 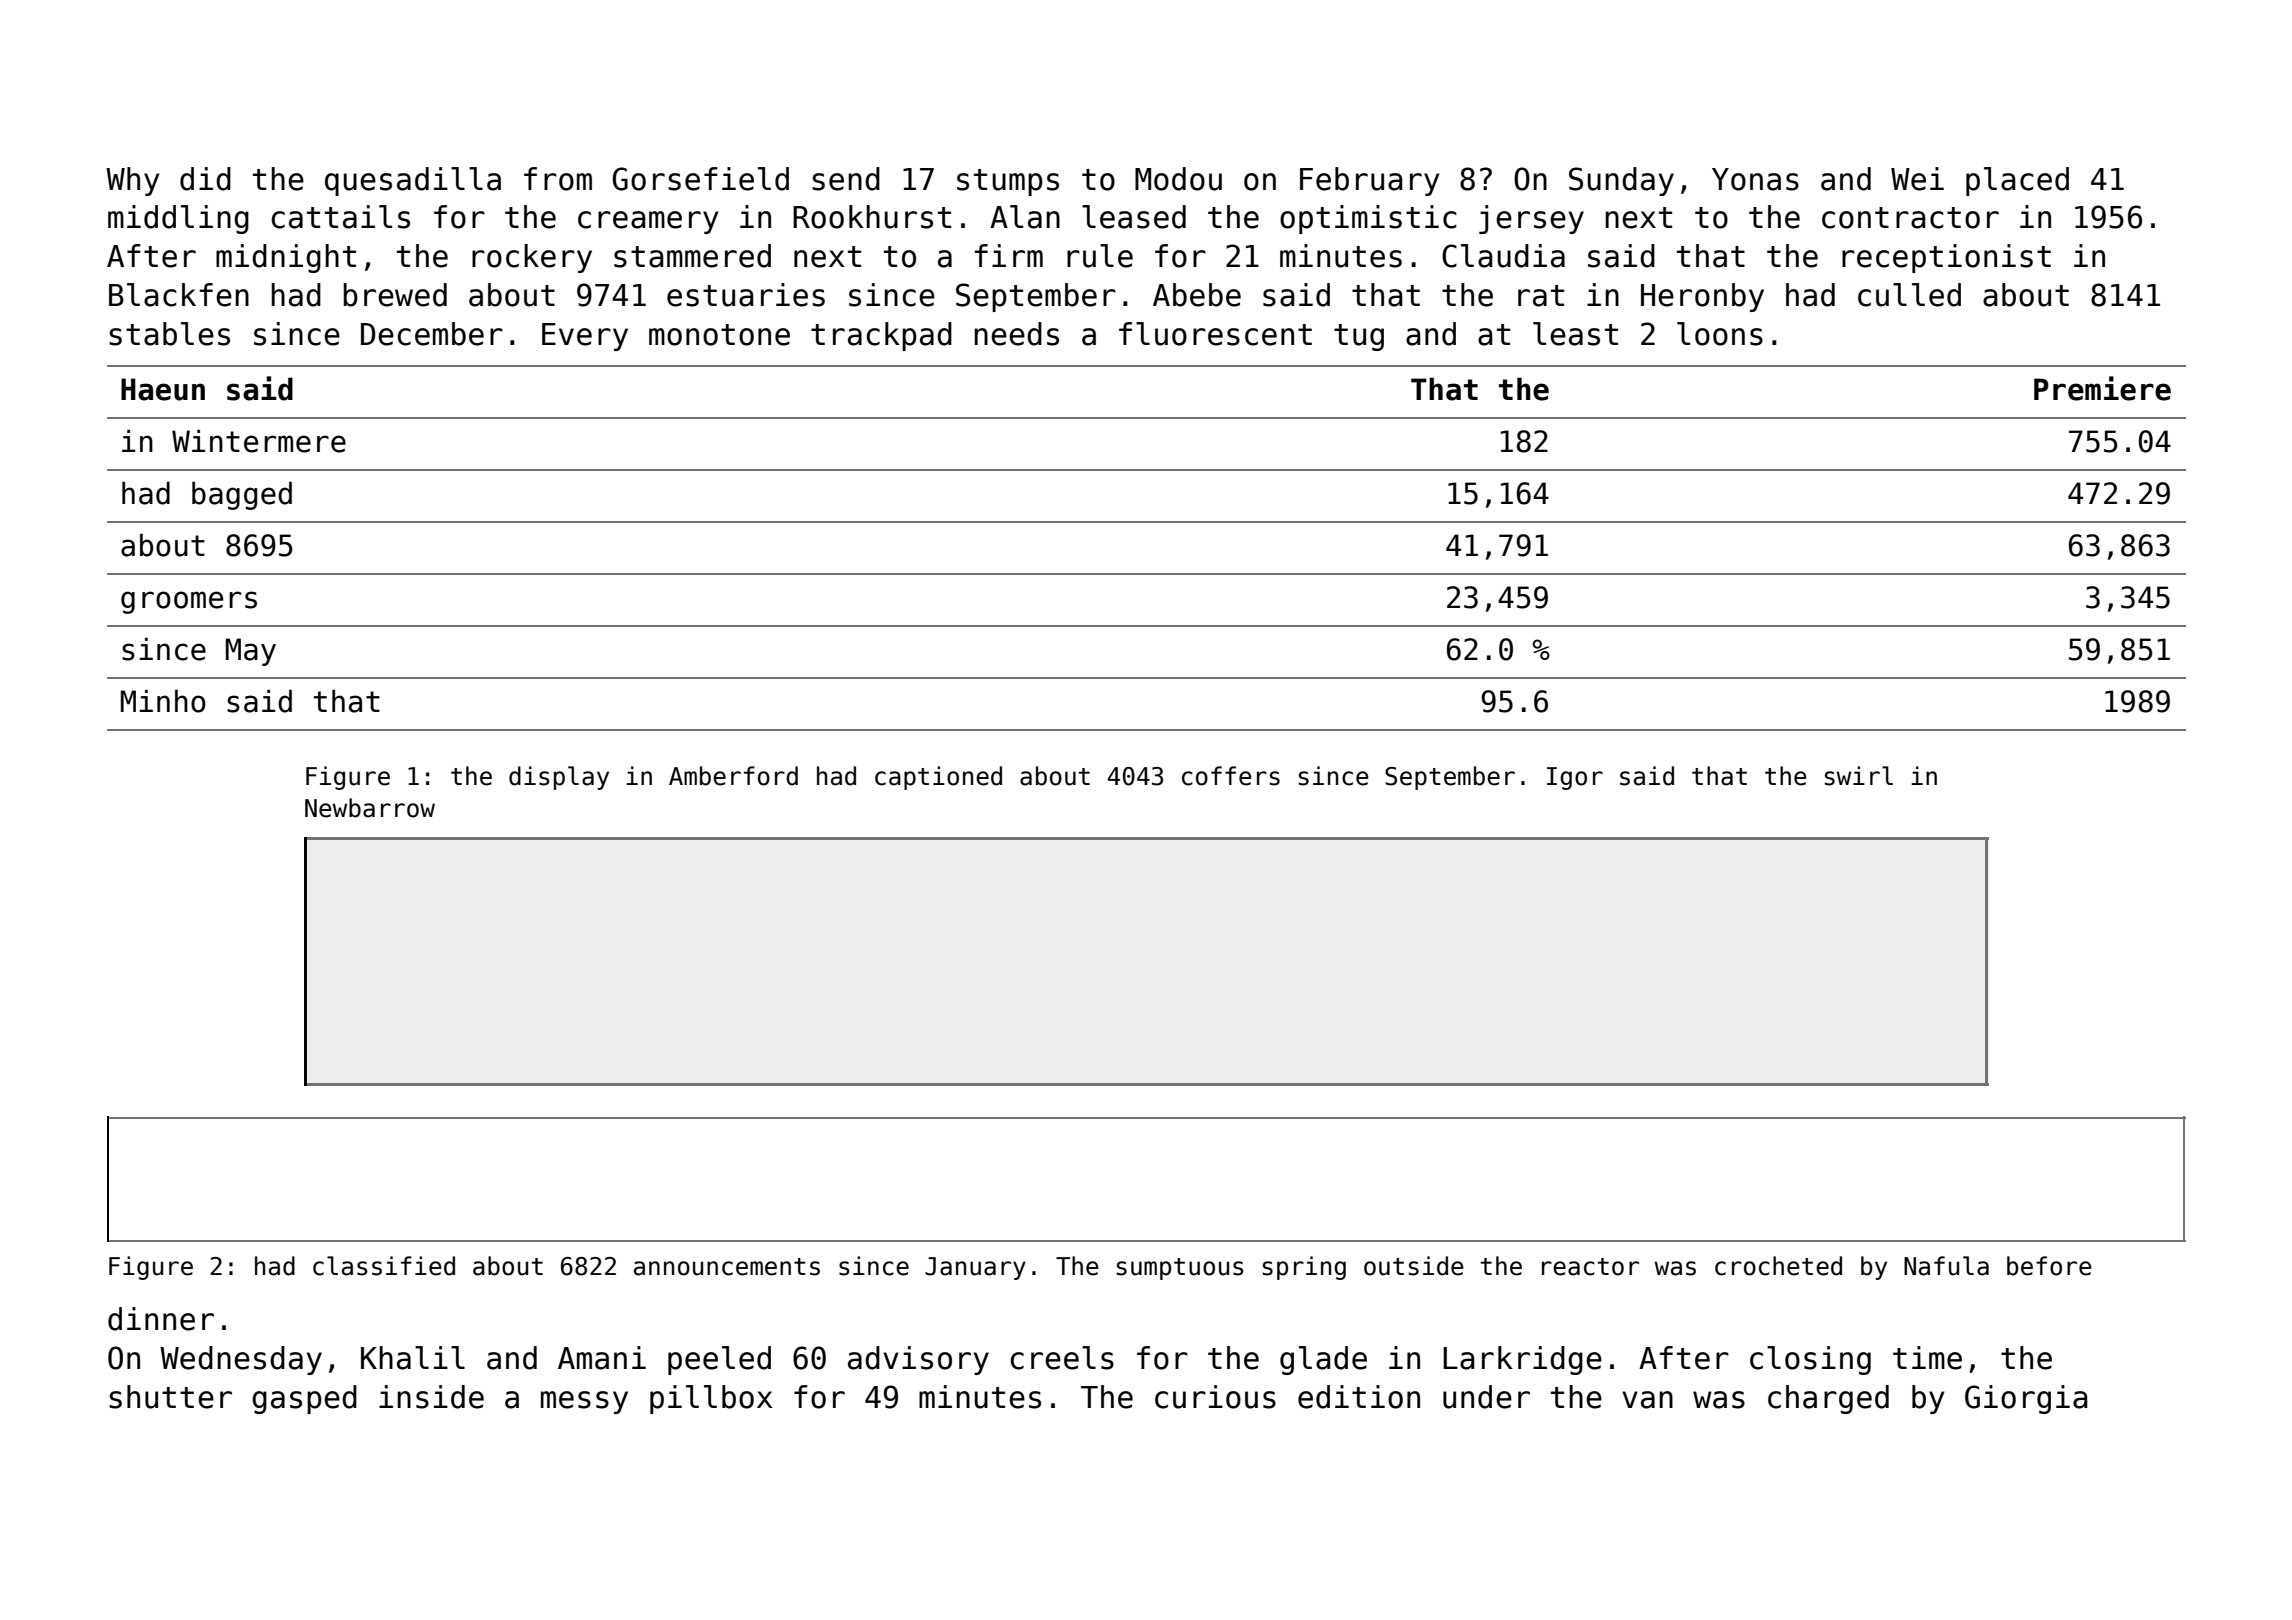 What do you see at coordinates (719, 1360) in the screenshot?
I see `peeled` at bounding box center [719, 1360].
